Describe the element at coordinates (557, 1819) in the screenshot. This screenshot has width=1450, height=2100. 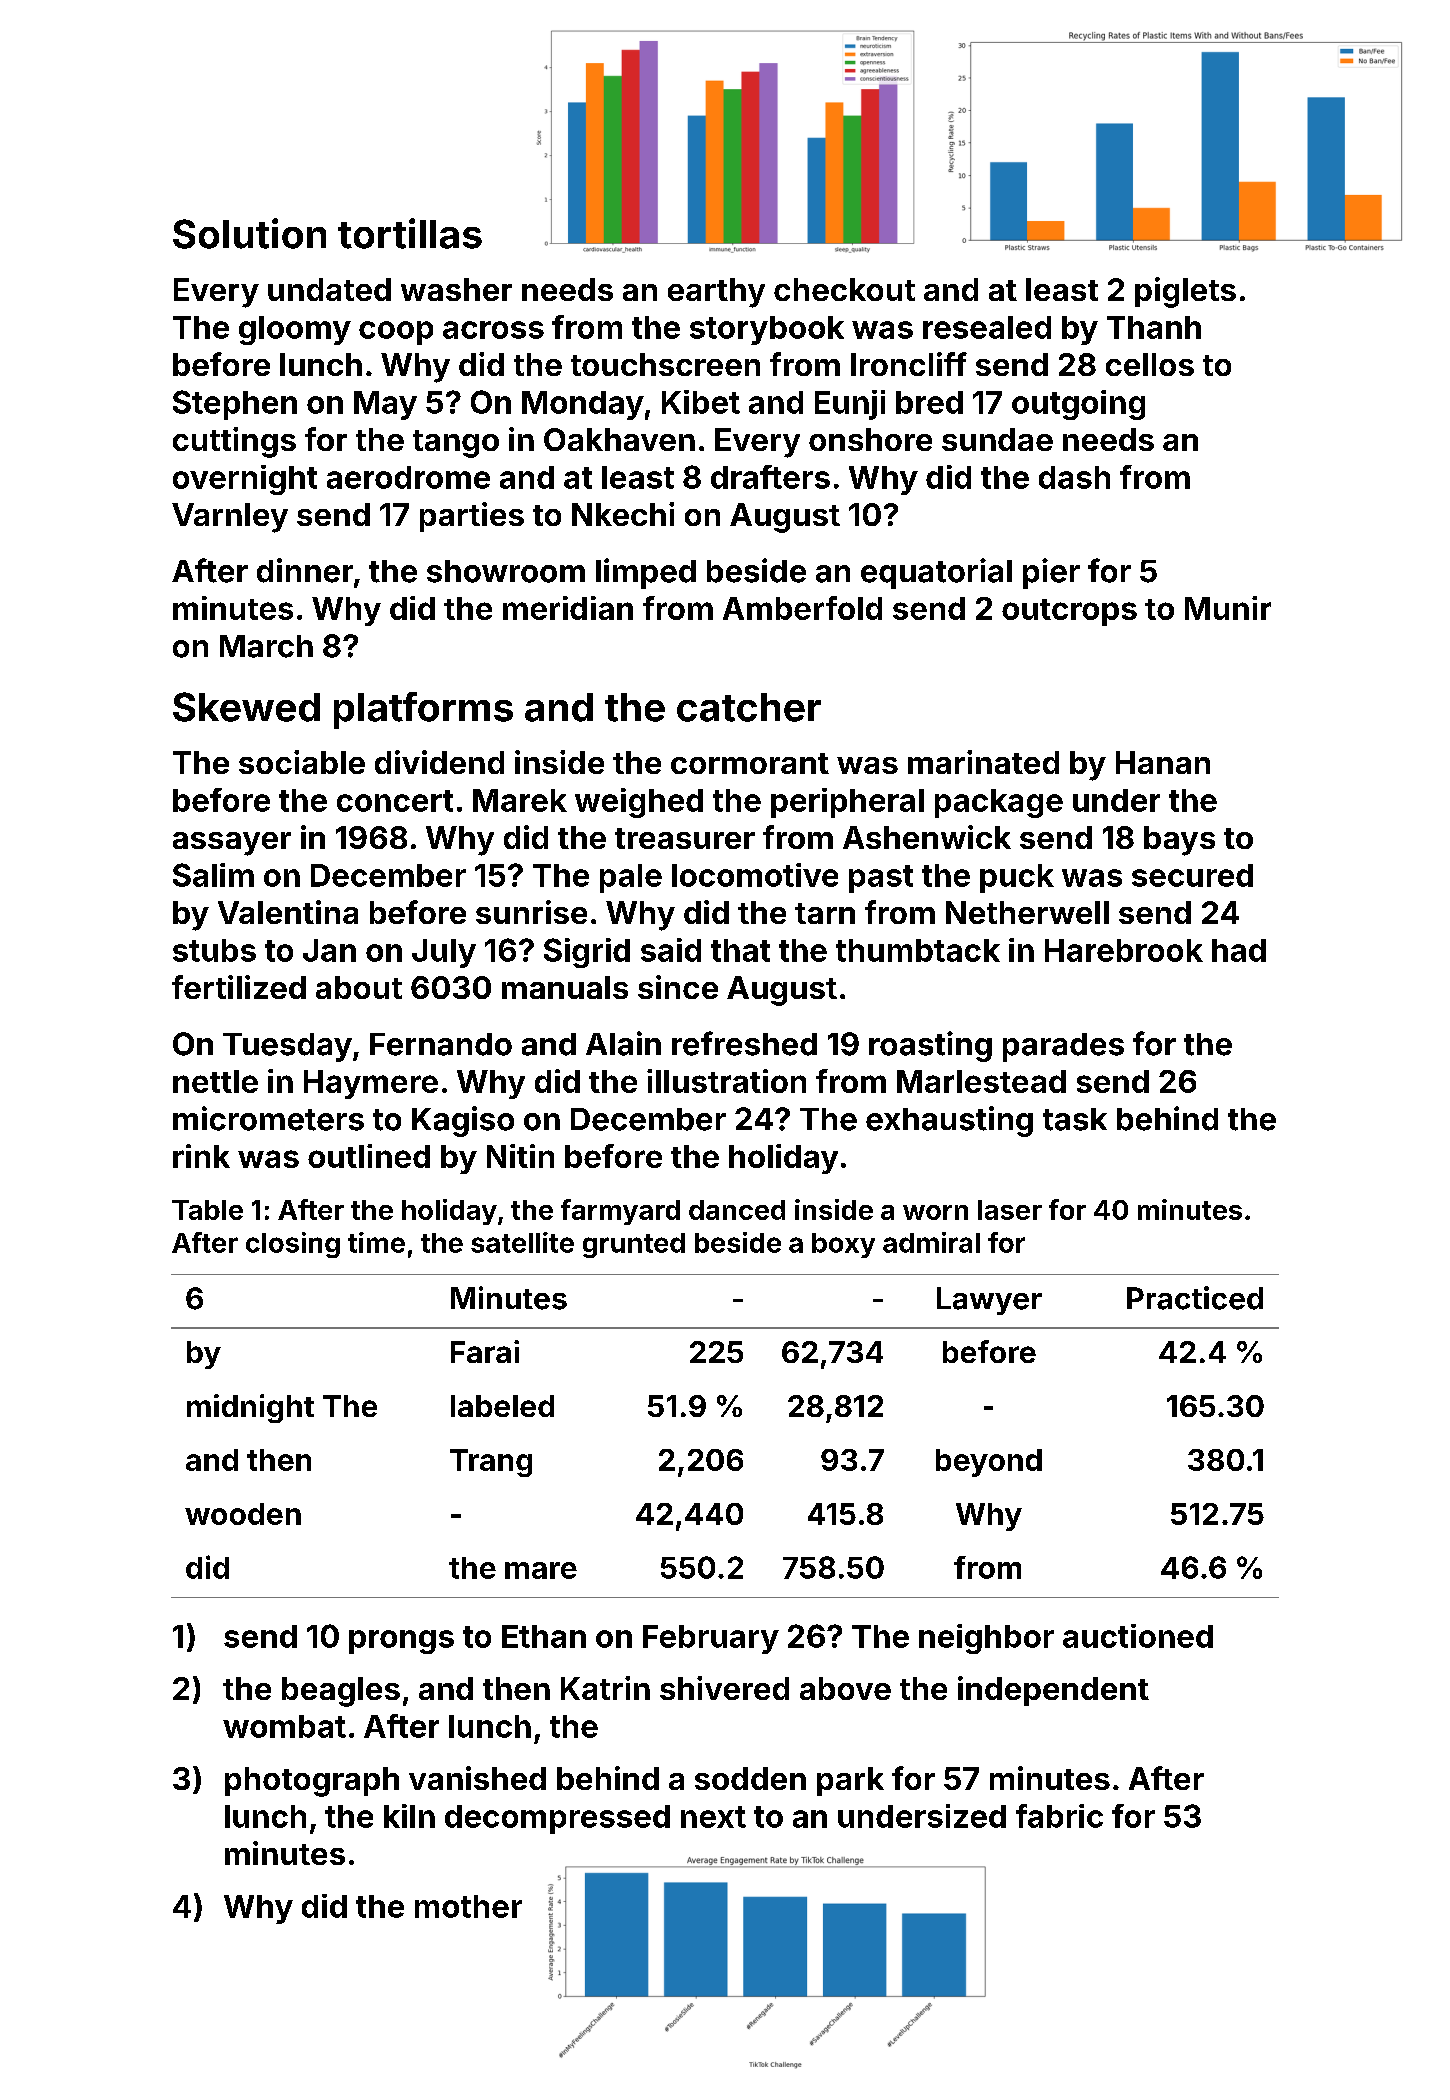
I see `decompressed` at that location.
